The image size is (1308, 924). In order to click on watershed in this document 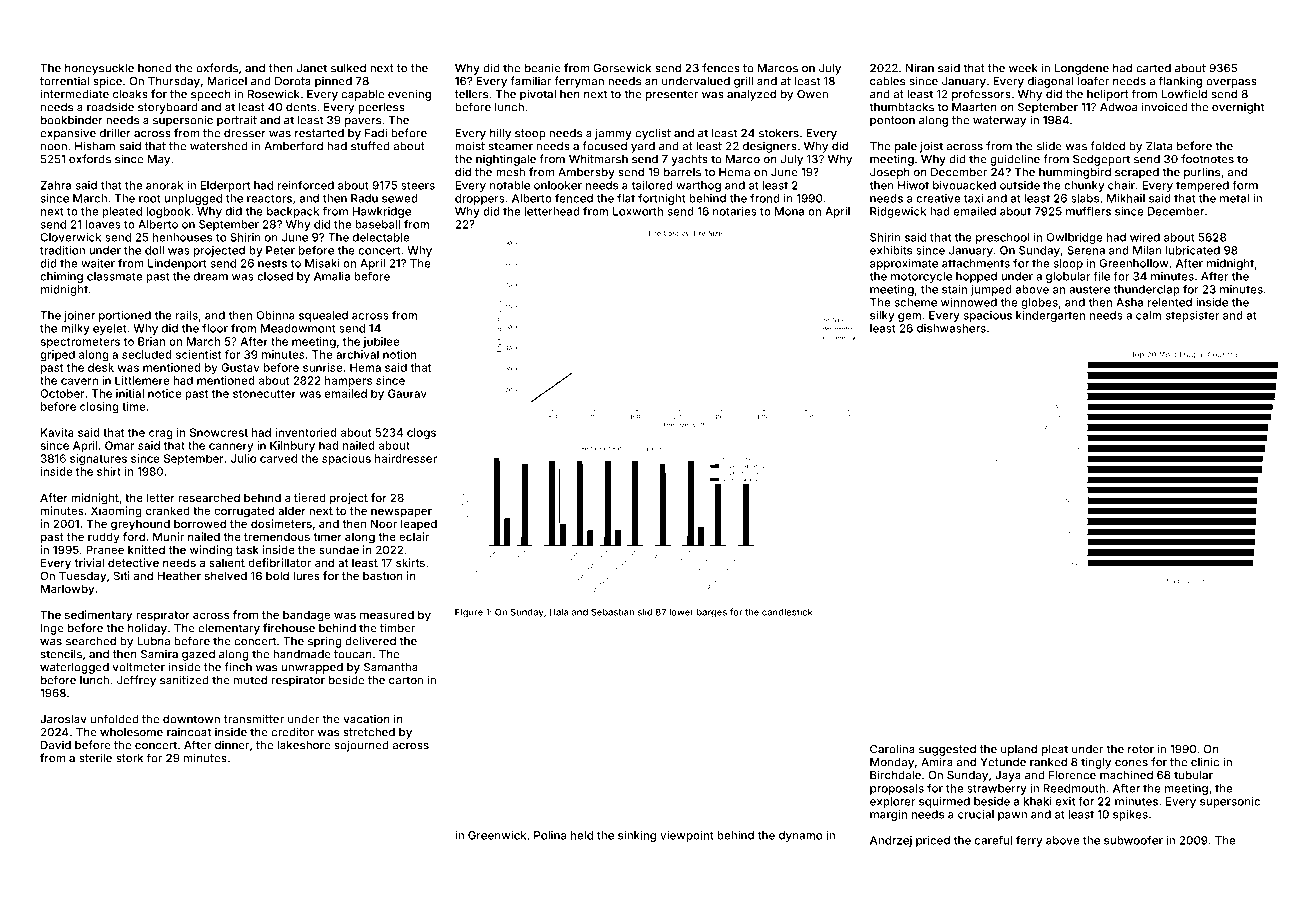, I will do `click(219, 146)`.
